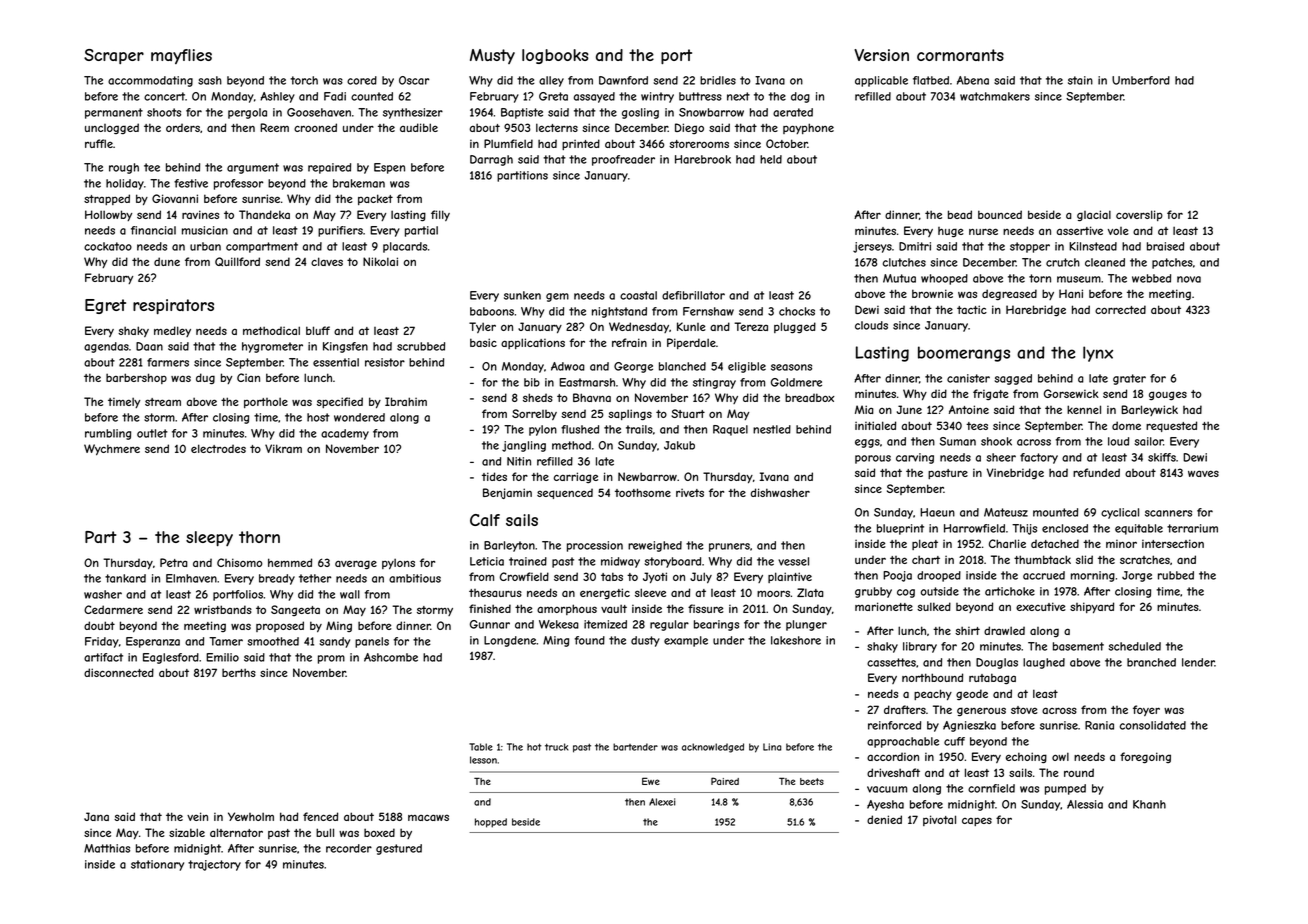 The width and height of the page is (1308, 924). Describe the element at coordinates (209, 538) in the page. I see `sleepy` at that location.
